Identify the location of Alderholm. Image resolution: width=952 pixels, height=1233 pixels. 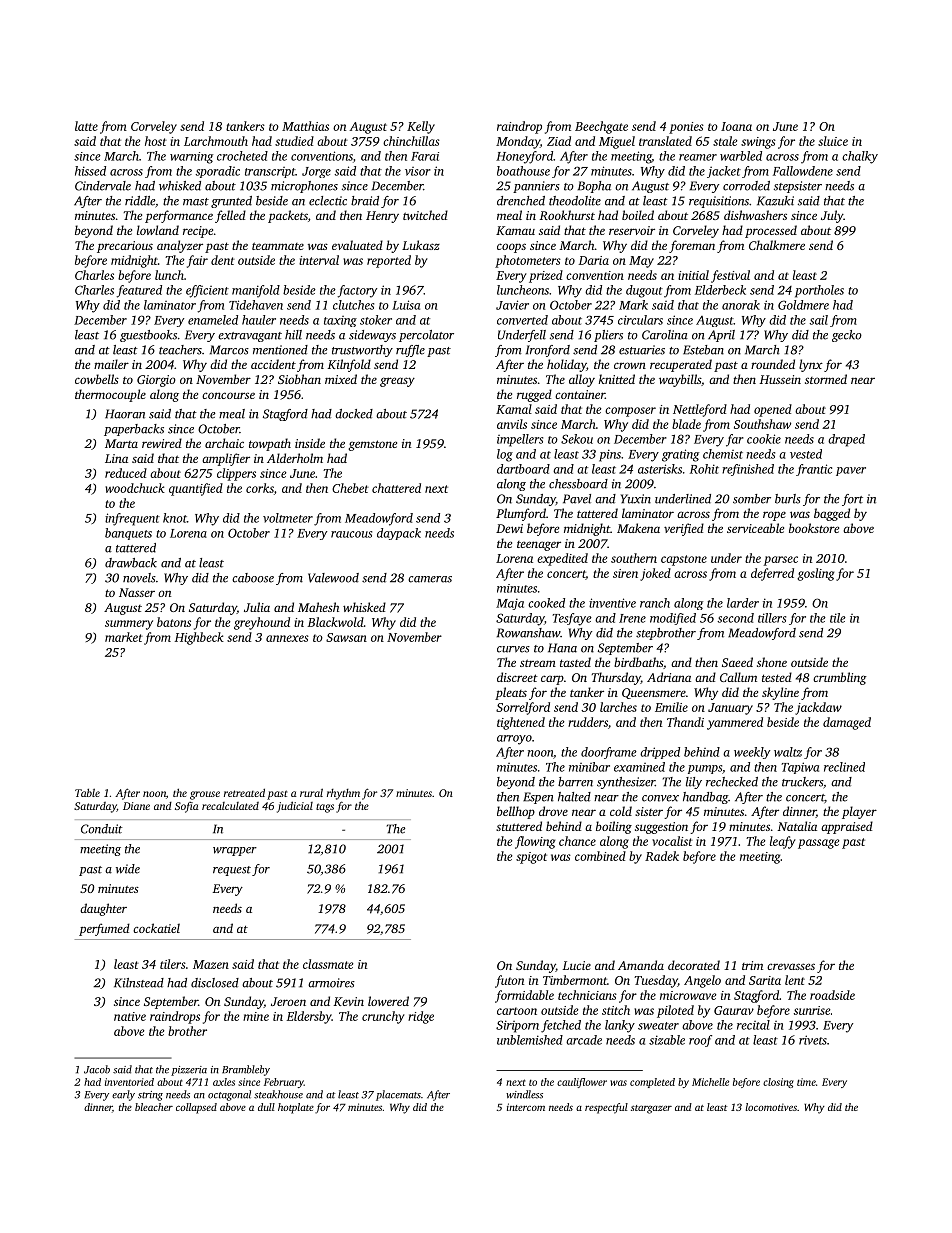
(295, 458).
